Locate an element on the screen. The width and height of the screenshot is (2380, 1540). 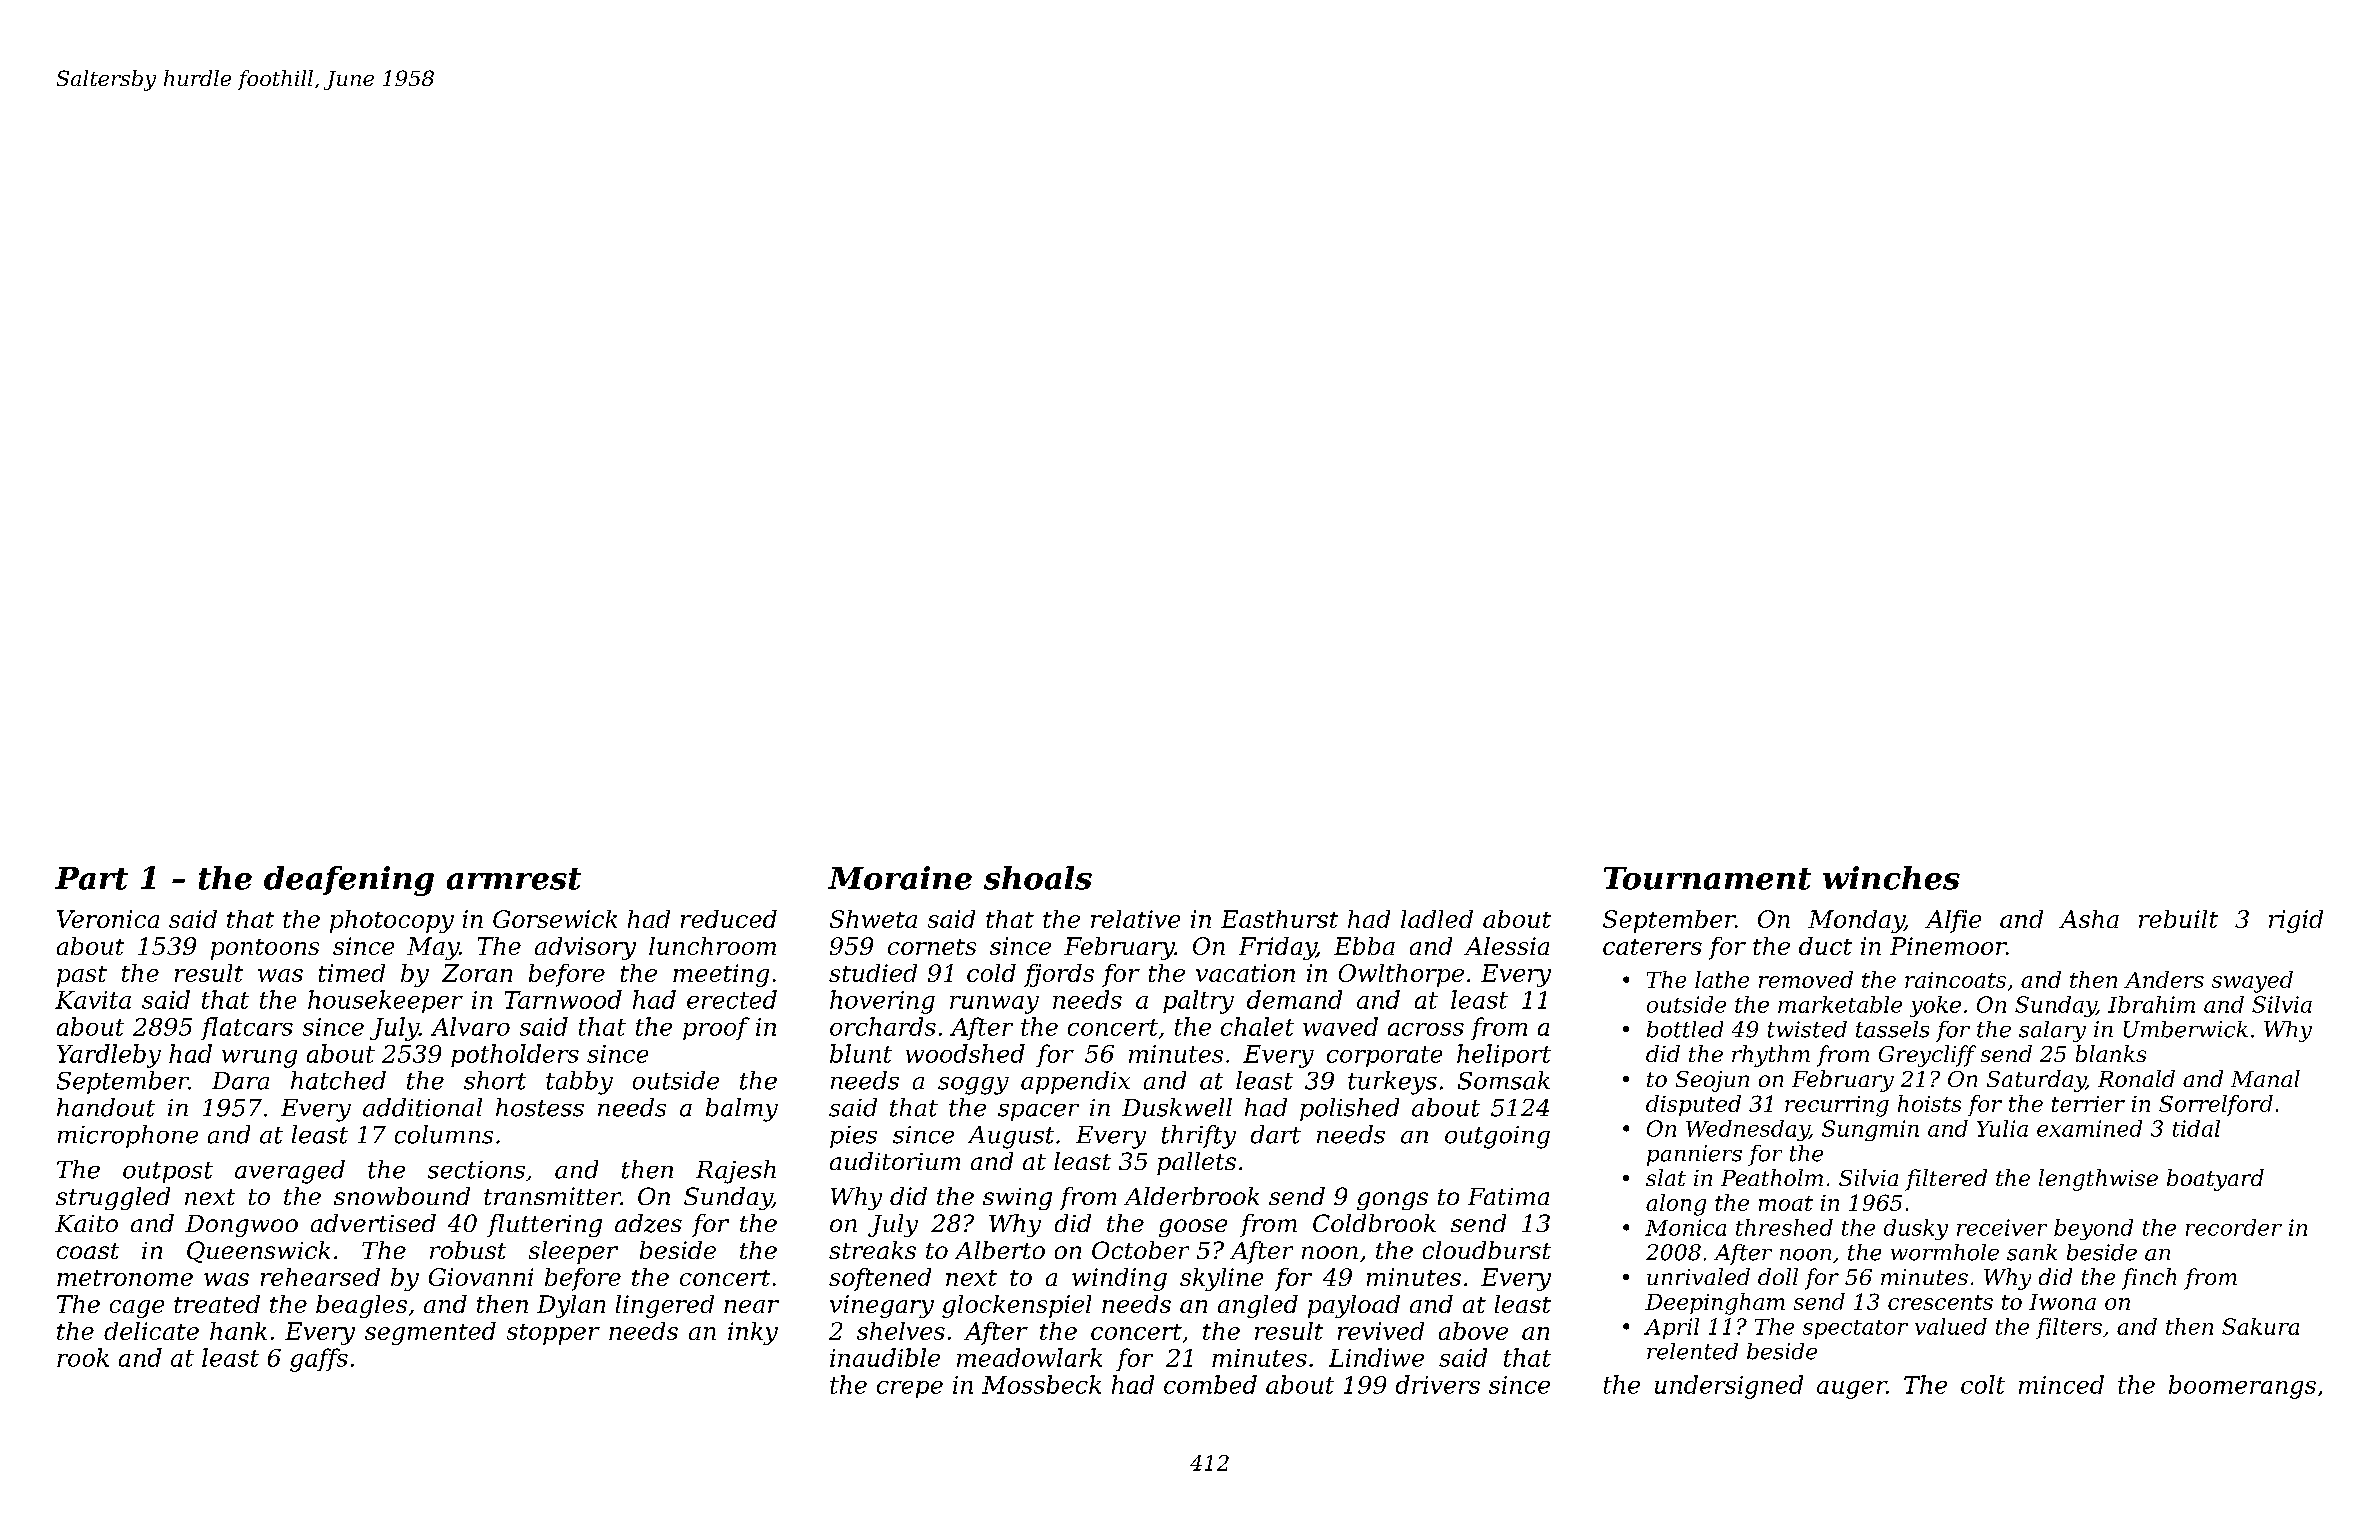
goose is located at coordinates (1193, 1228).
